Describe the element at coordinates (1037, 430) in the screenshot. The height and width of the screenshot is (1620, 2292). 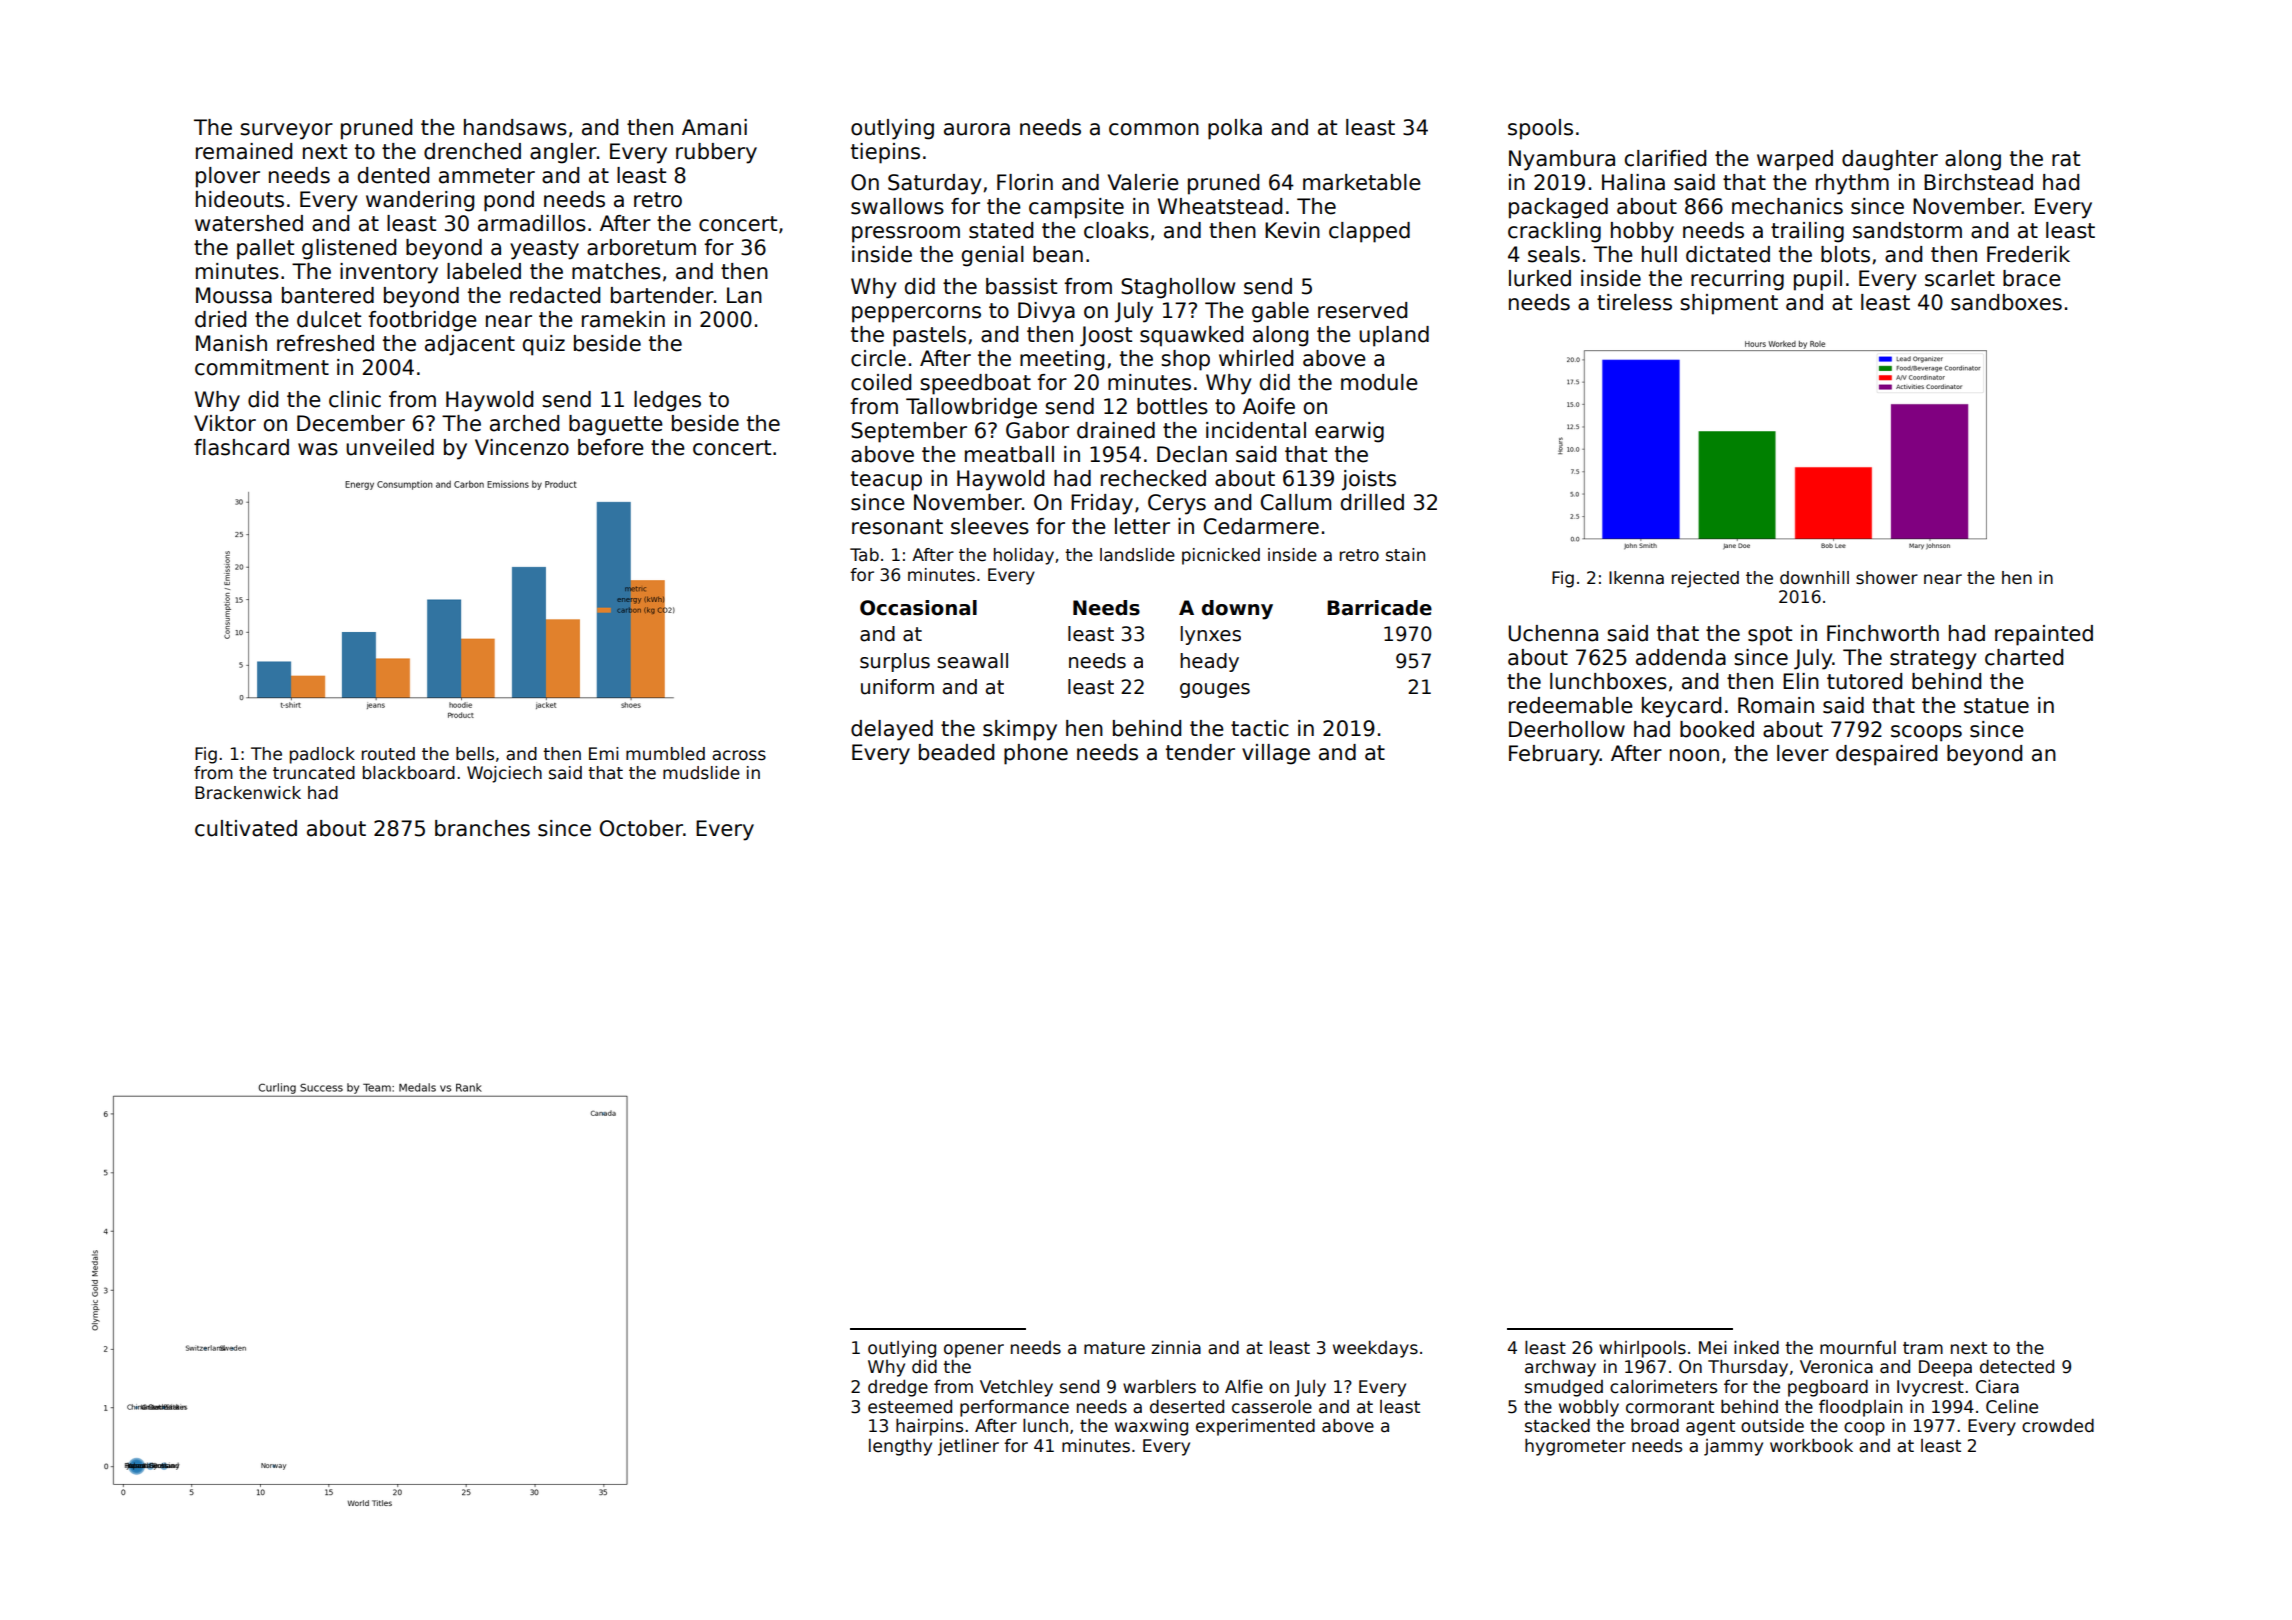
I see `Gabor` at that location.
